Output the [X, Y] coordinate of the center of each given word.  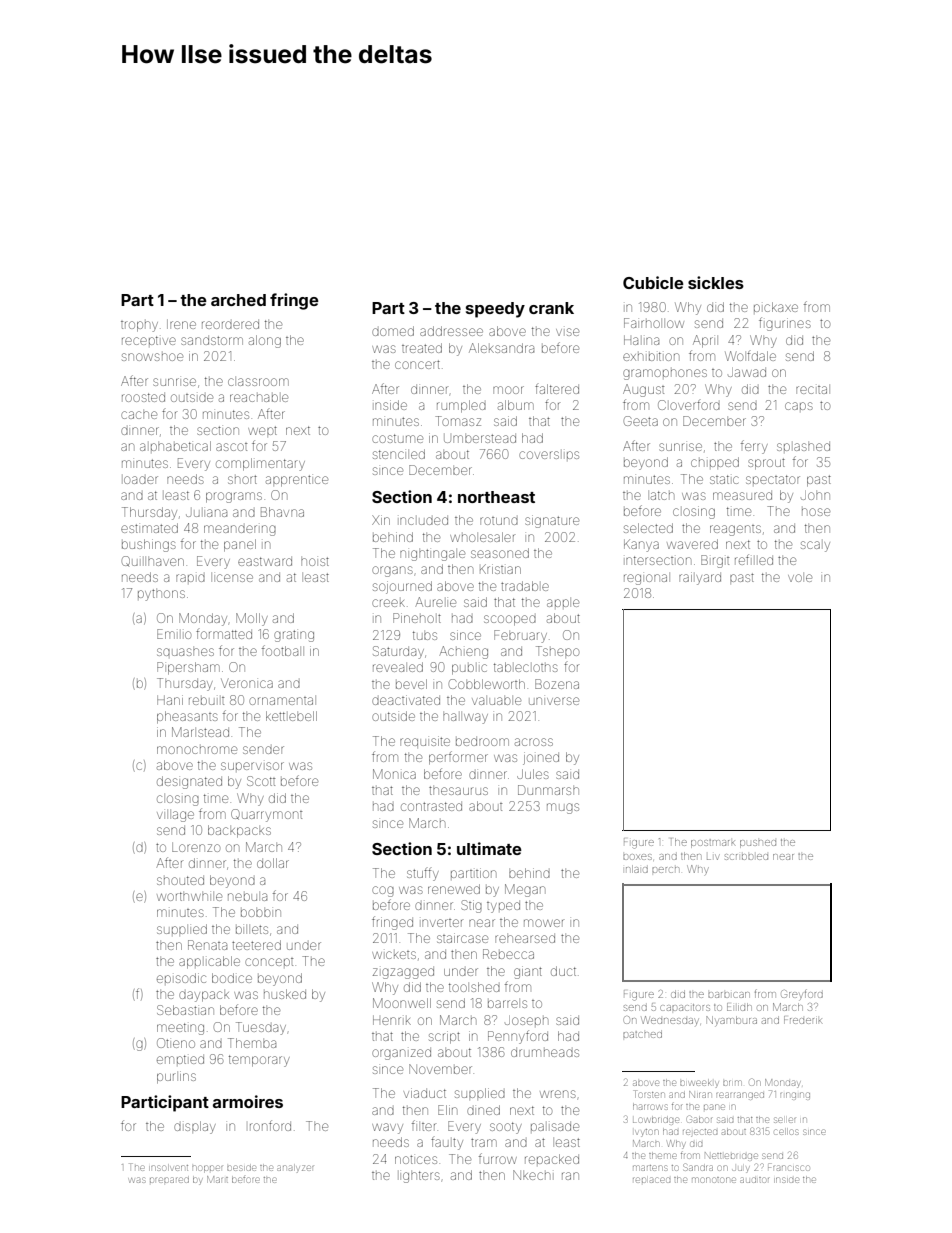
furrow [498, 1158]
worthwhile [189, 896]
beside [241, 1168]
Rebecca [508, 954]
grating [294, 636]
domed [393, 331]
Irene [181, 324]
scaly [815, 546]
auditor [754, 1180]
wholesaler [482, 537]
